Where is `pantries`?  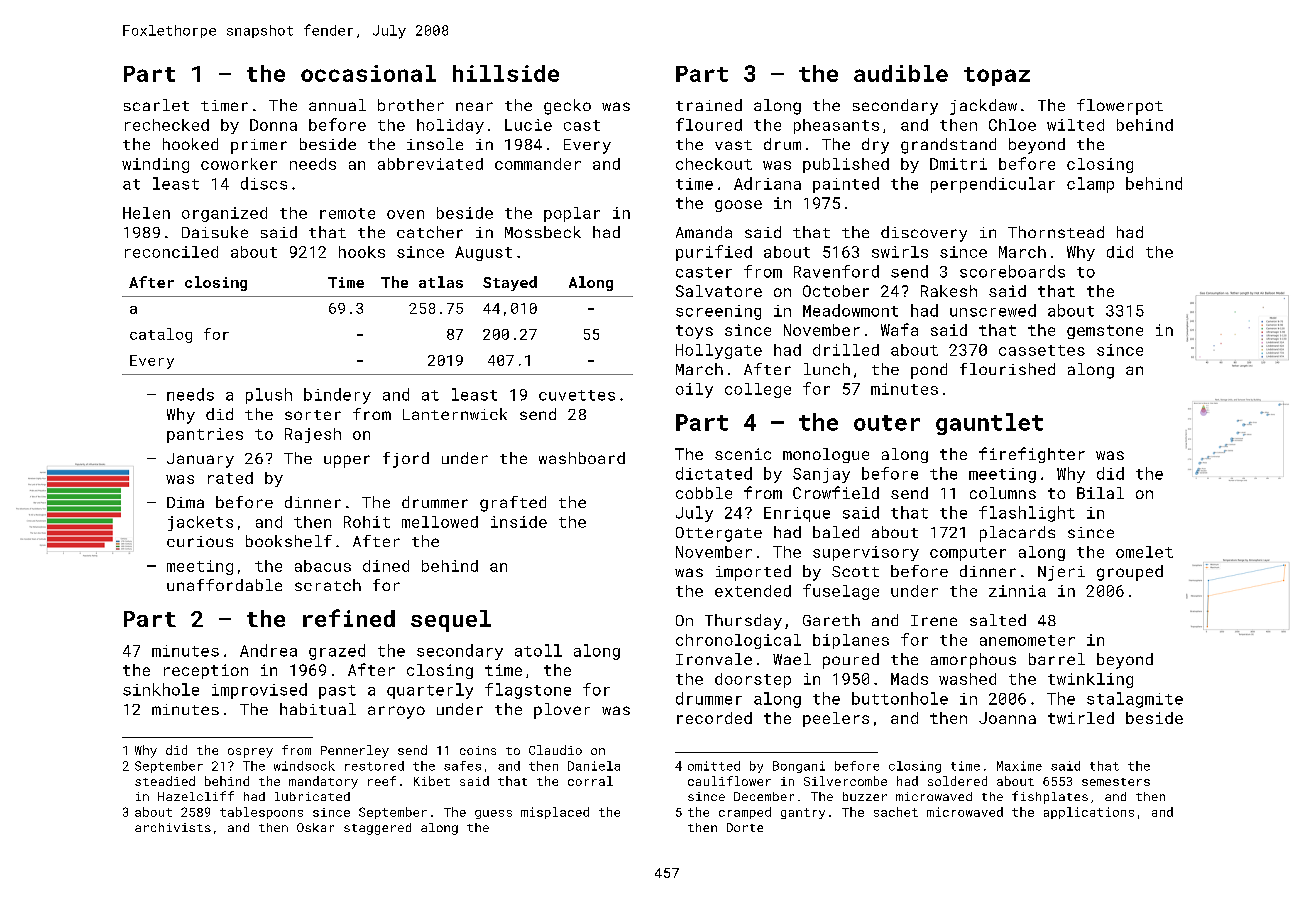
pantries is located at coordinates (205, 435).
